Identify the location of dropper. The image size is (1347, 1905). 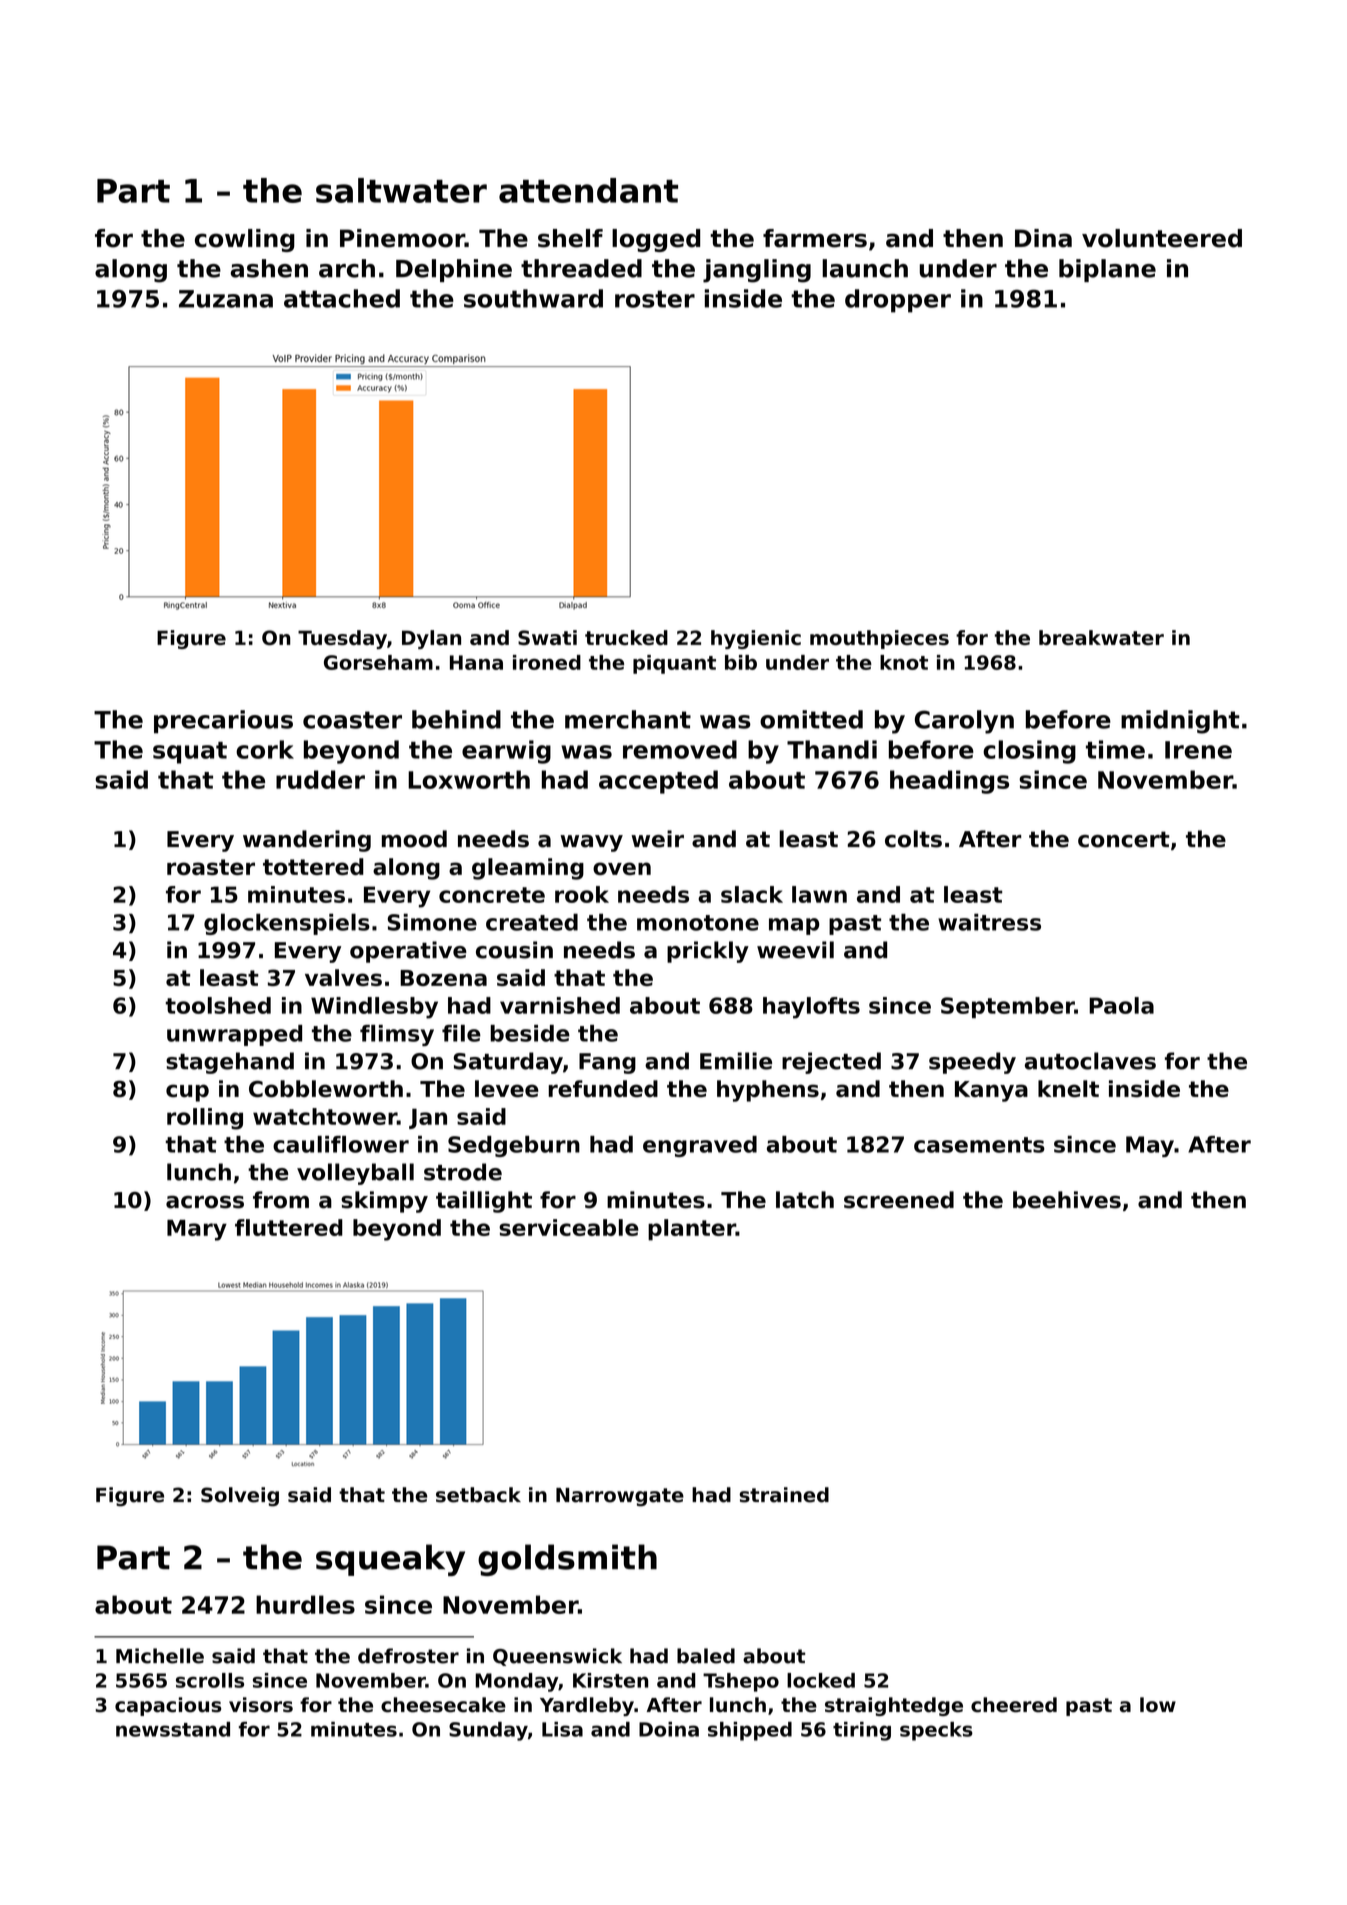
(898, 301).
